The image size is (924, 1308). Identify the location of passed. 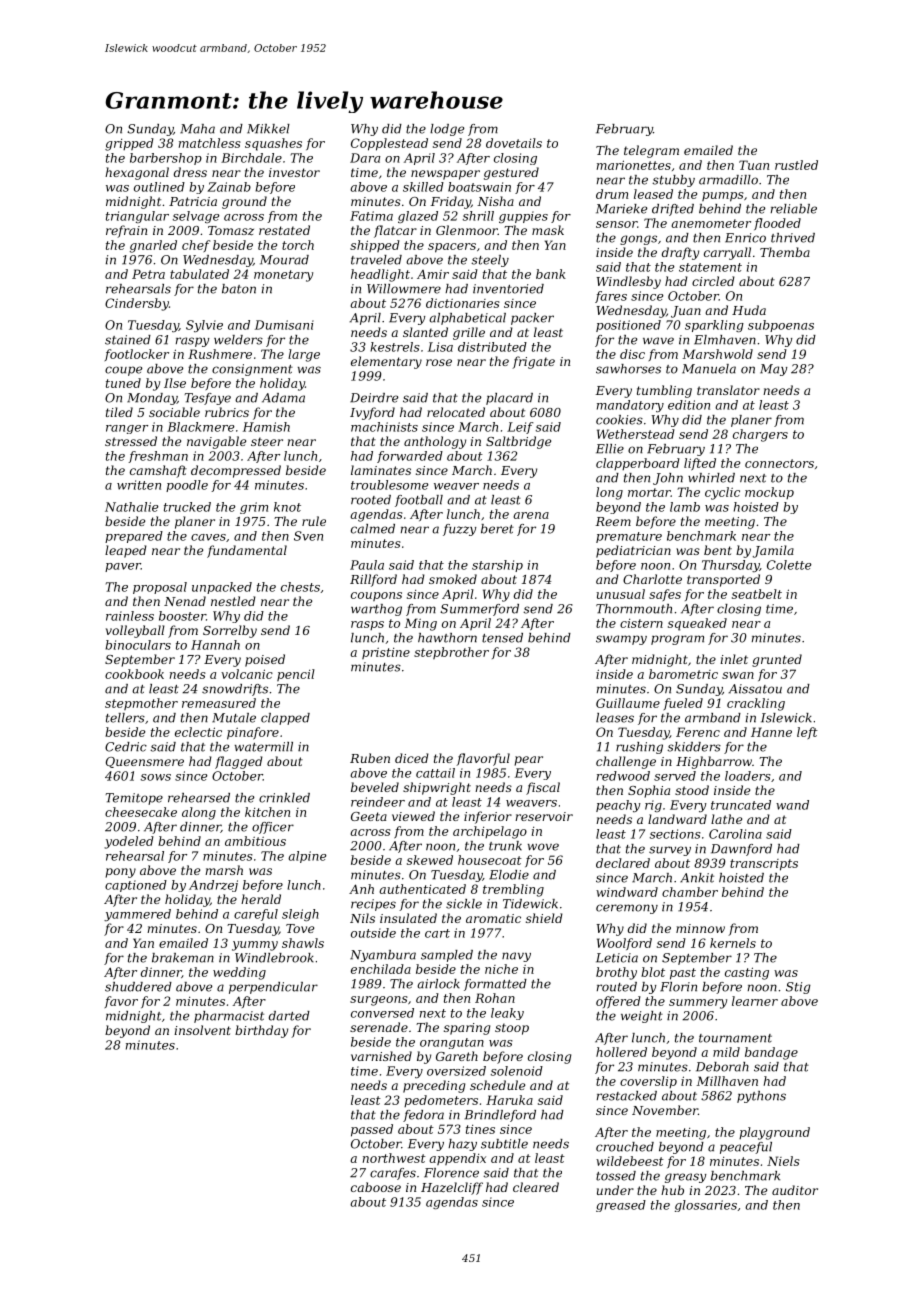
(372, 1130).
